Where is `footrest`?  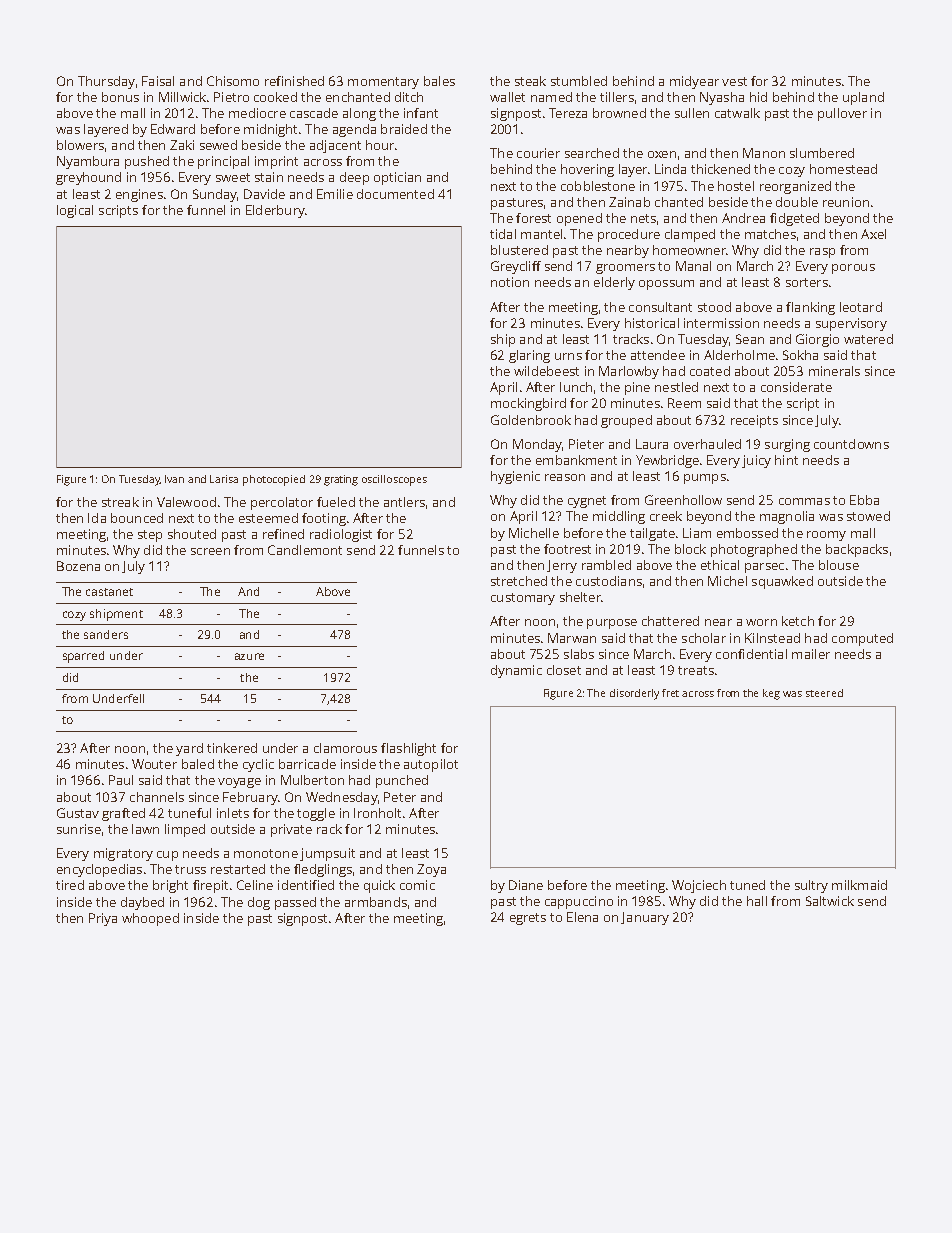 footrest is located at coordinates (567, 549).
